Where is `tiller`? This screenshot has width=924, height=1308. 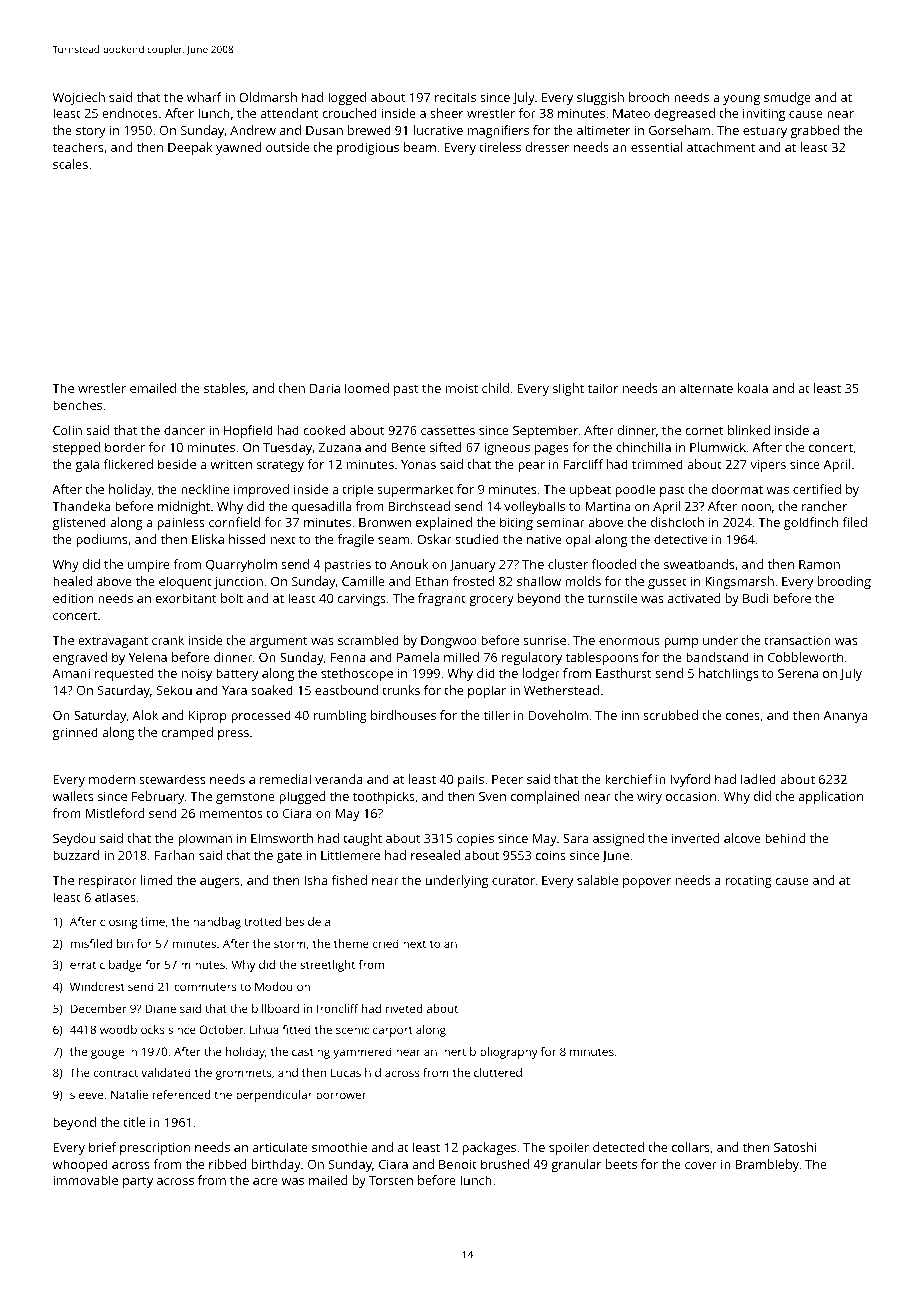 tiller is located at coordinates (497, 715).
